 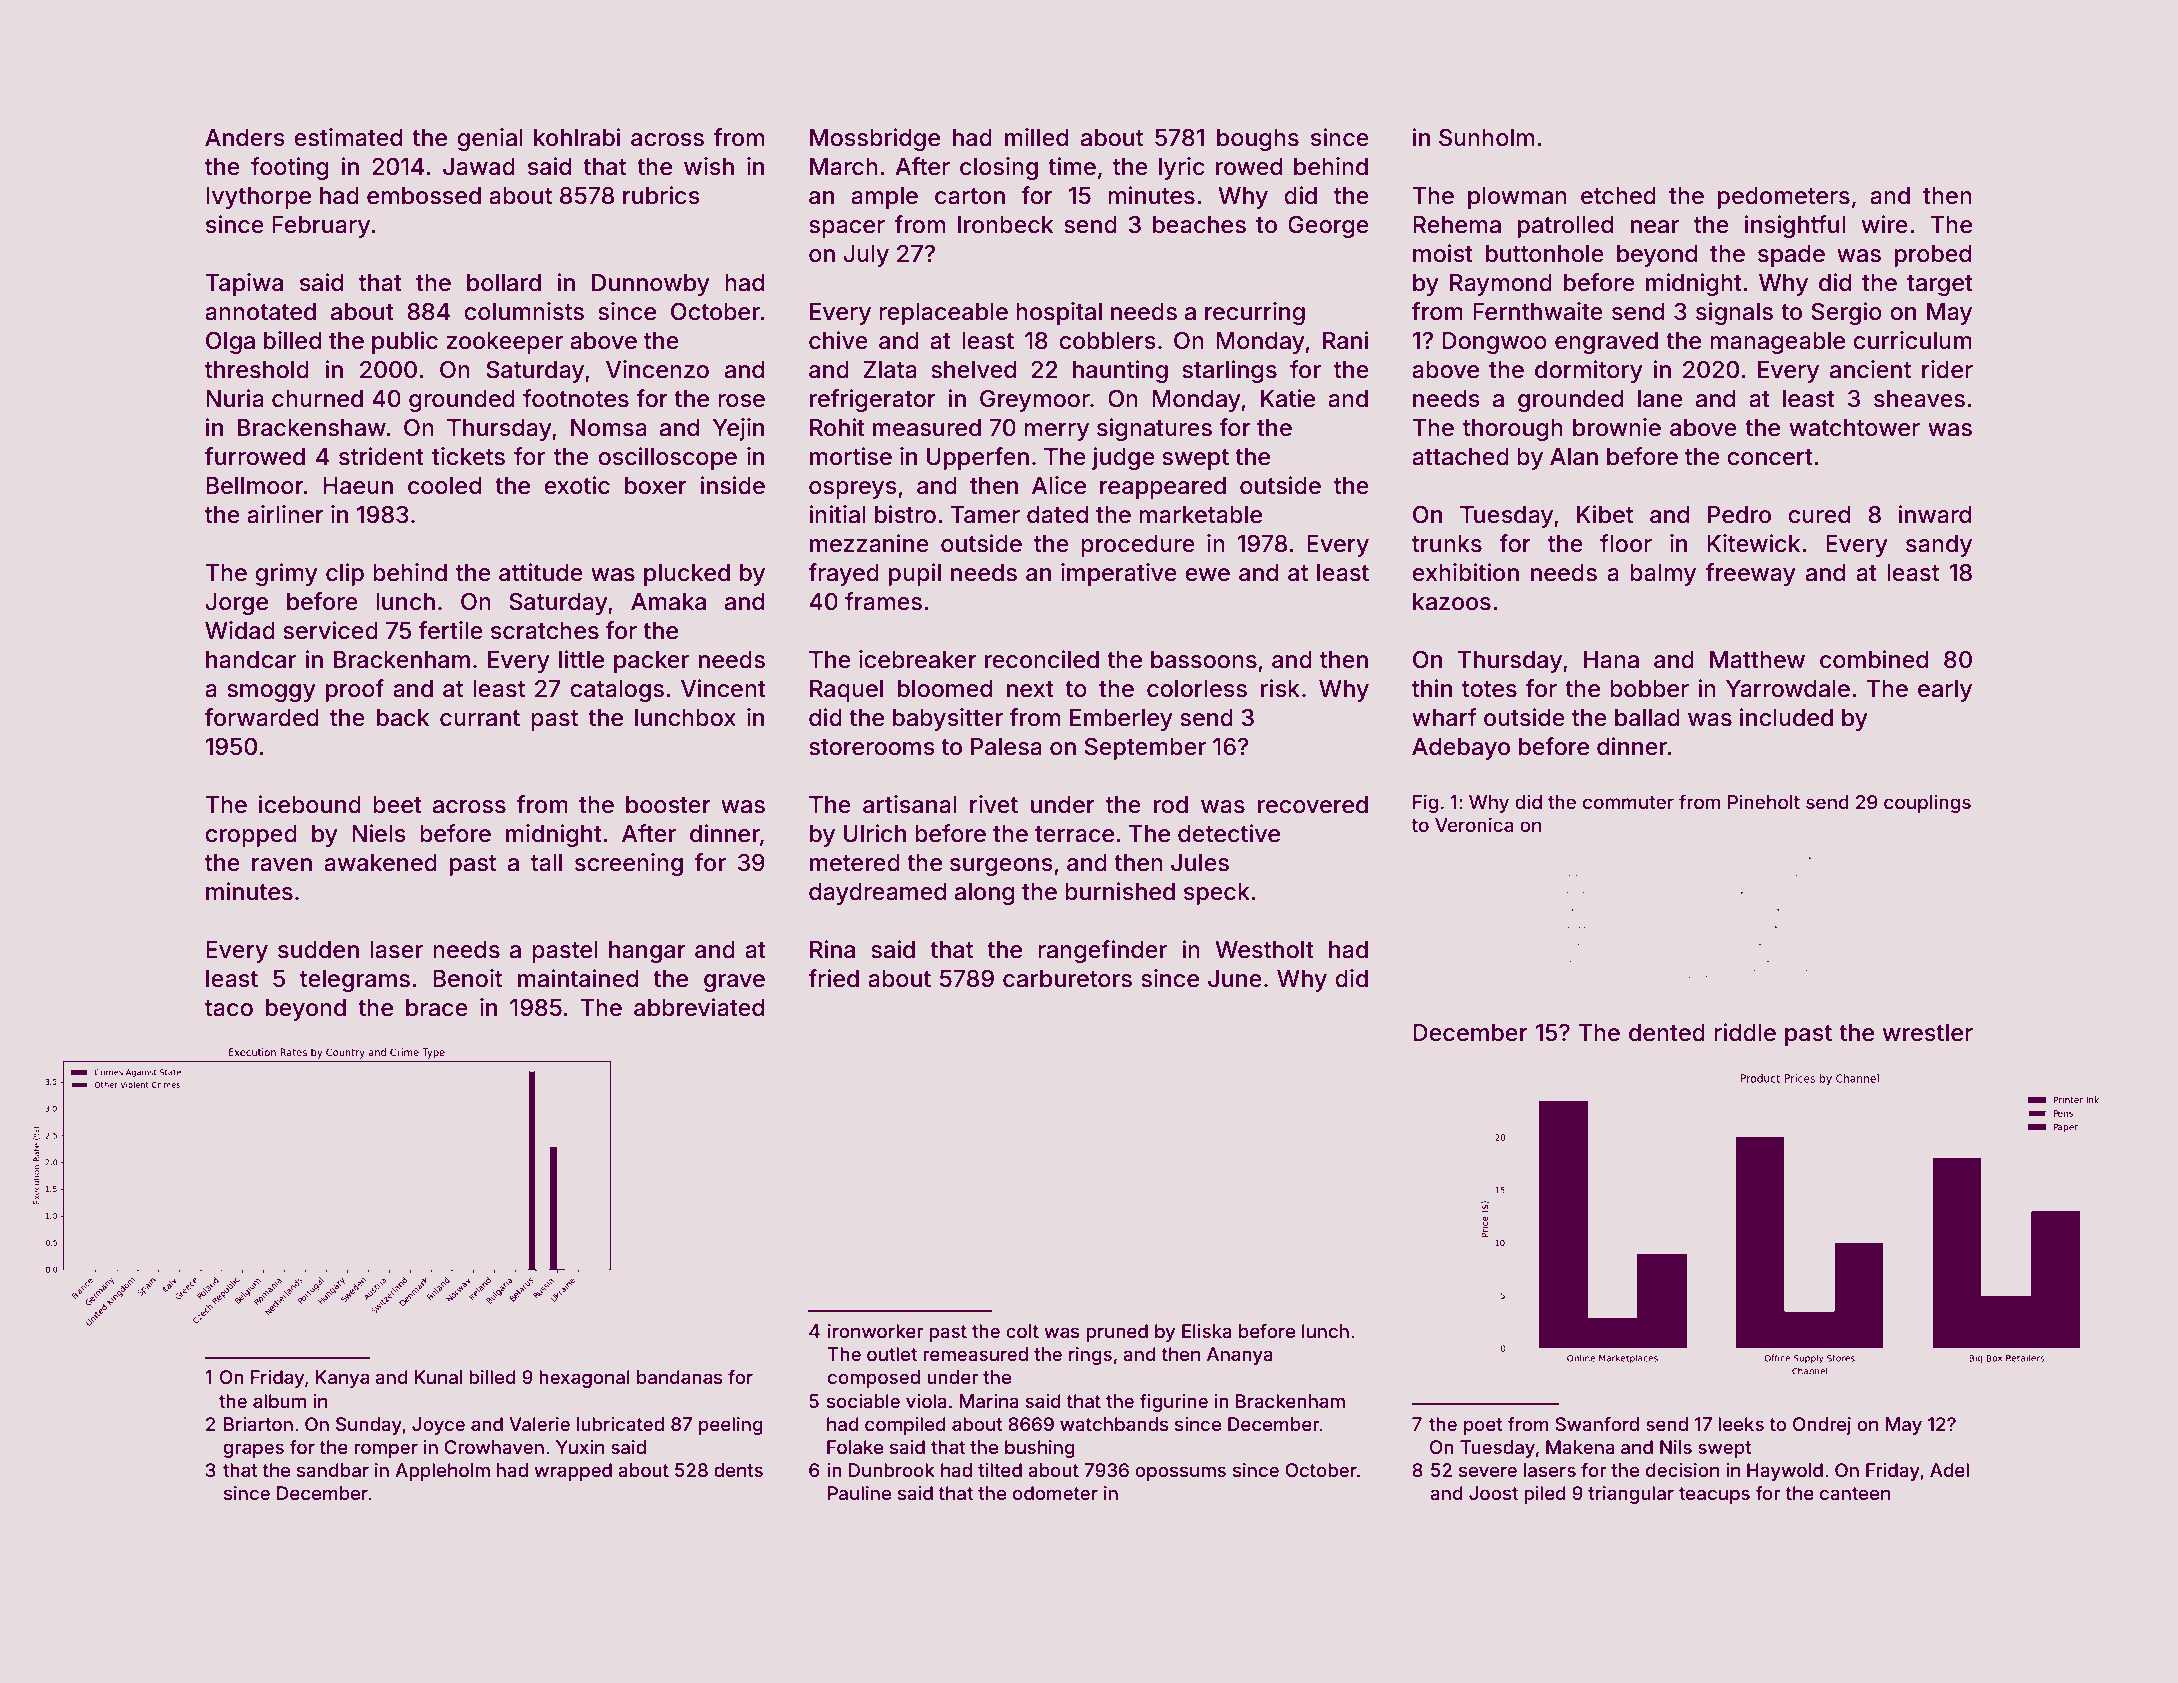 What do you see at coordinates (1714, 1495) in the screenshot?
I see `teacups` at bounding box center [1714, 1495].
